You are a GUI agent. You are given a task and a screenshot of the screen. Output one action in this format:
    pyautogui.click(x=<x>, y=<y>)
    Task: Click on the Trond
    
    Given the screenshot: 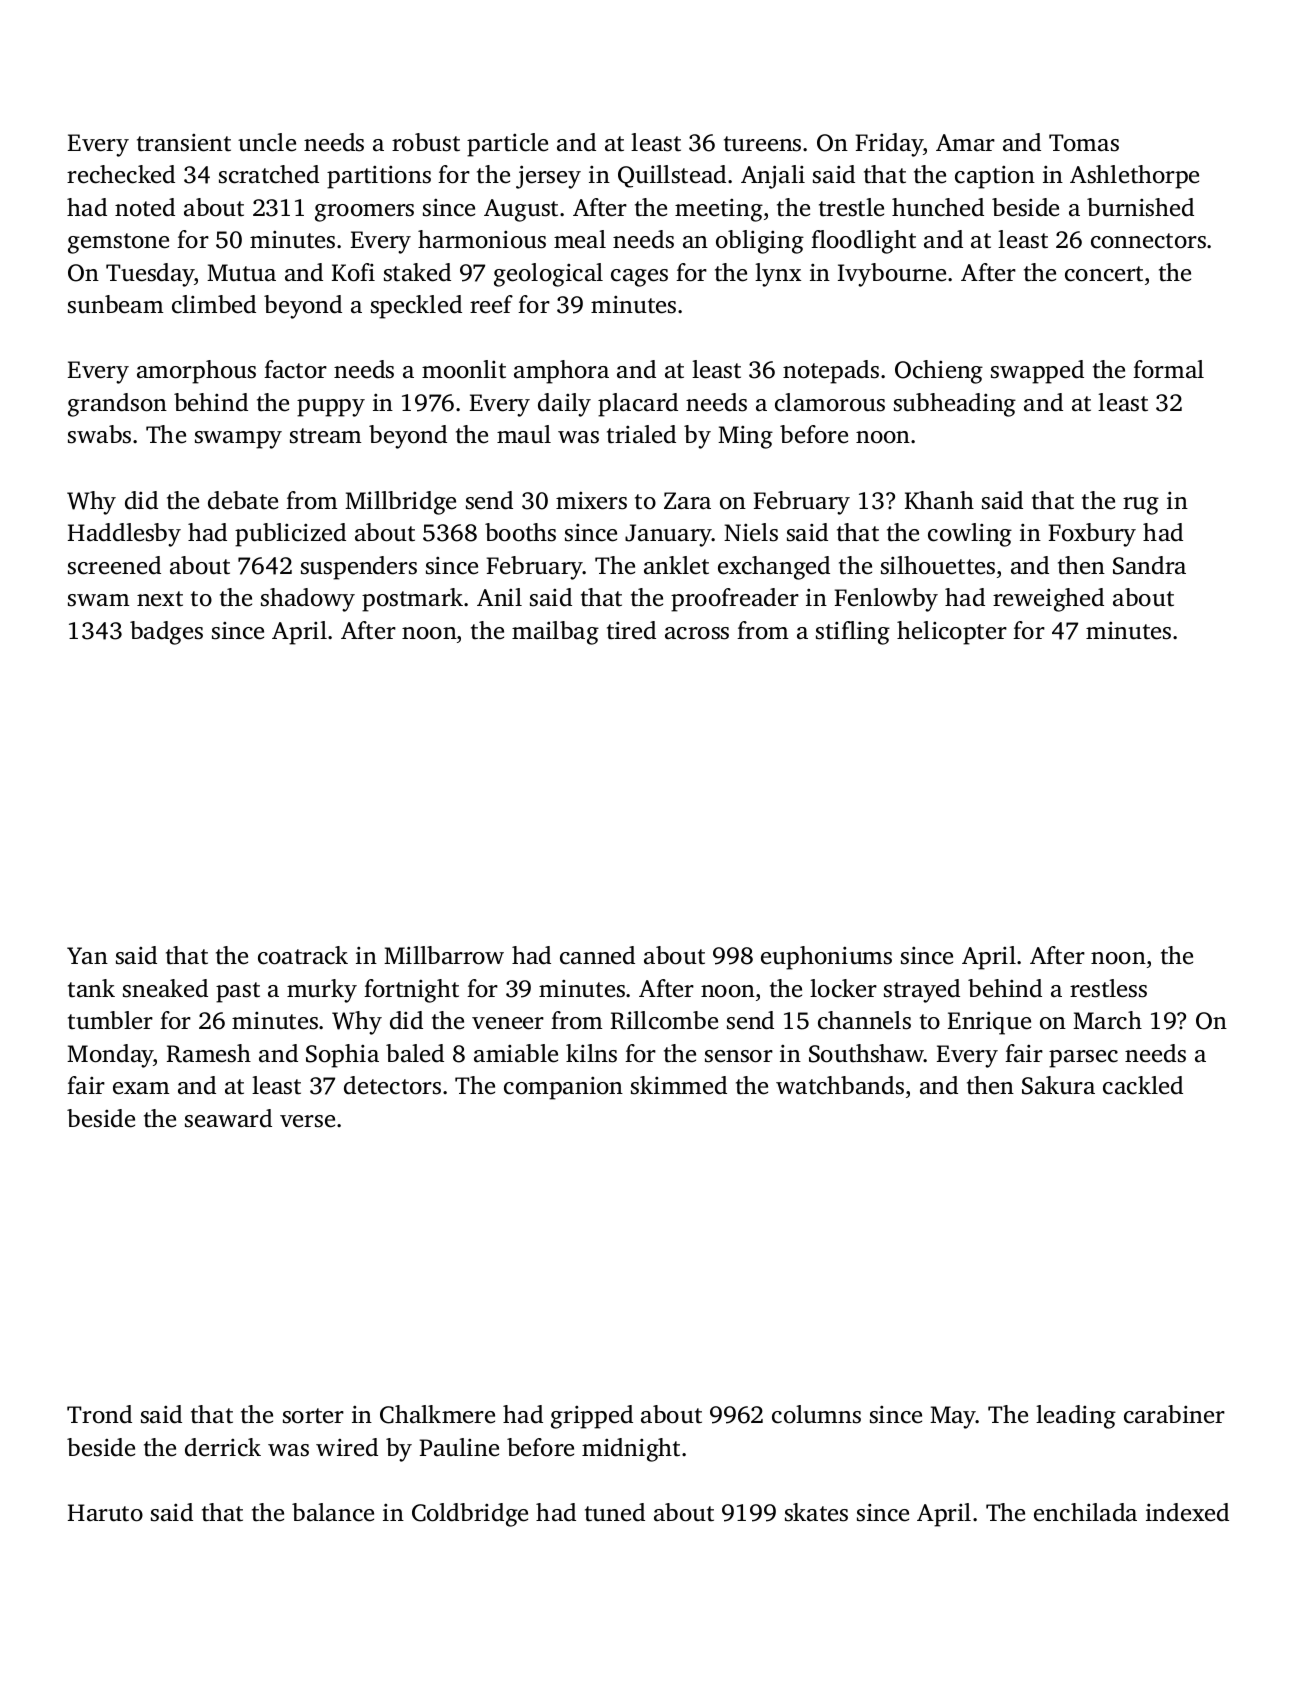 What is the action you would take?
    pyautogui.click(x=99, y=1414)
